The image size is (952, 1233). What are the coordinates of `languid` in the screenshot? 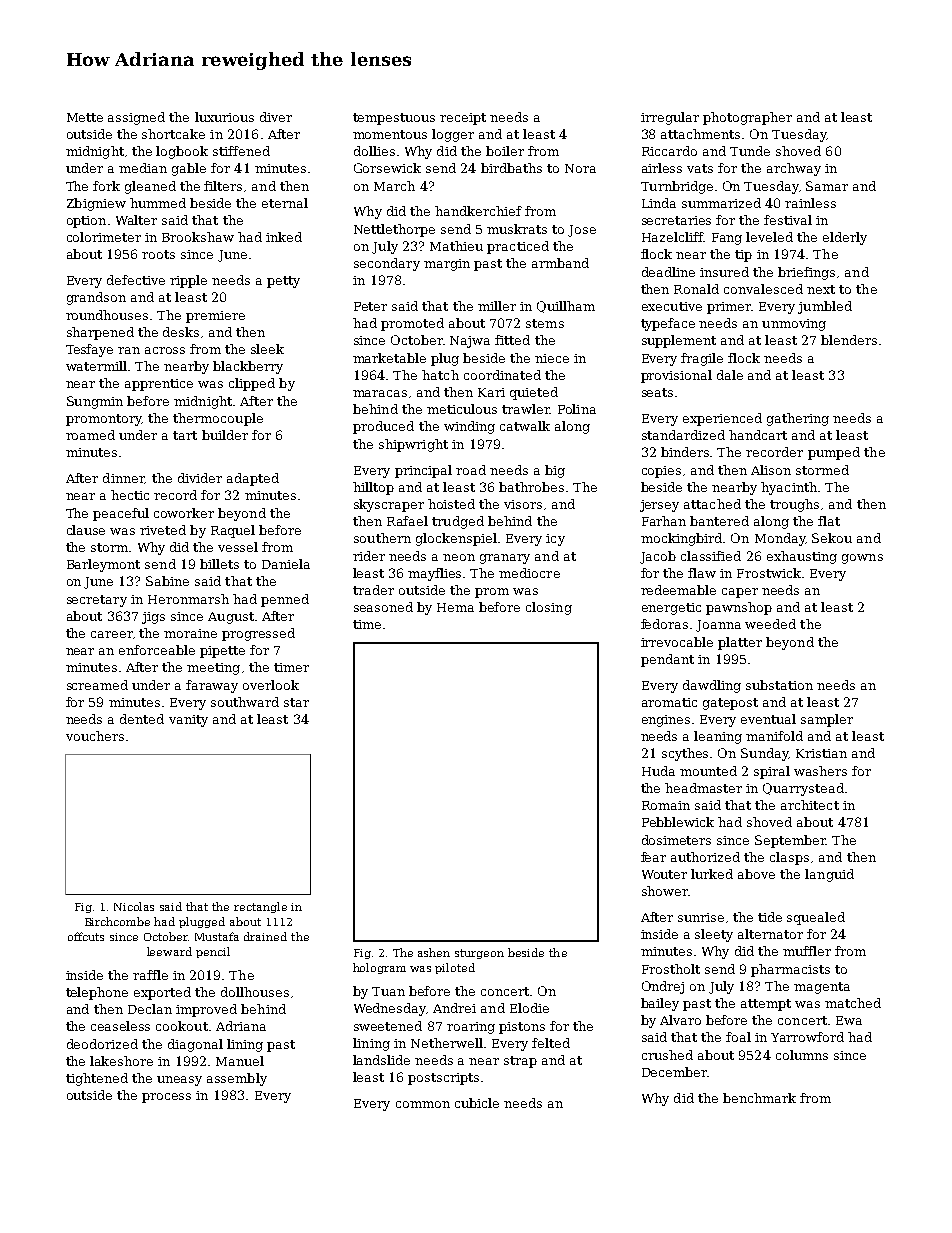 It's located at (829, 875).
